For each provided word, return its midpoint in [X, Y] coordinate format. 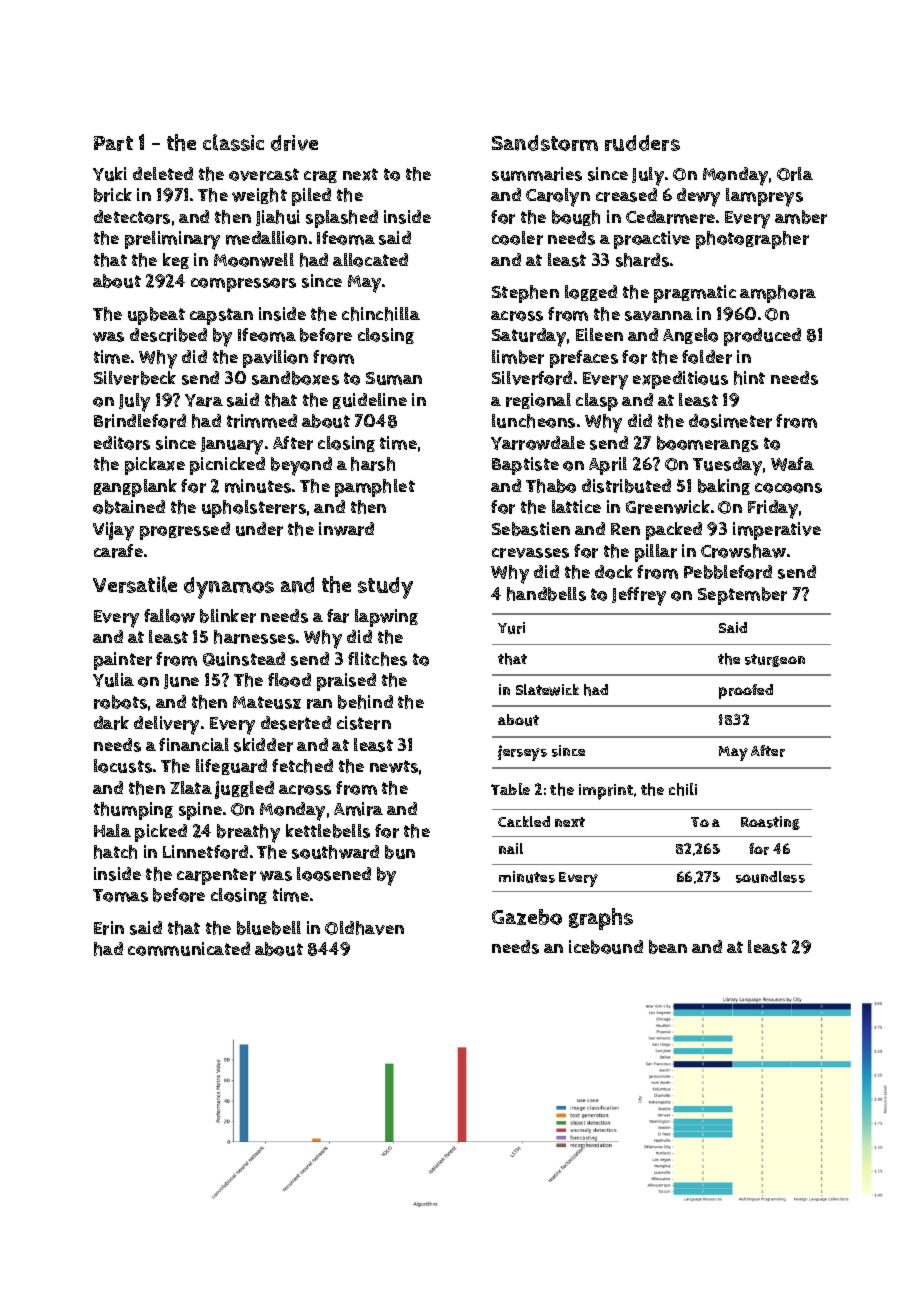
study [385, 588]
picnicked [227, 466]
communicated [189, 949]
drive [294, 143]
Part [113, 143]
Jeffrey [639, 596]
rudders [642, 143]
